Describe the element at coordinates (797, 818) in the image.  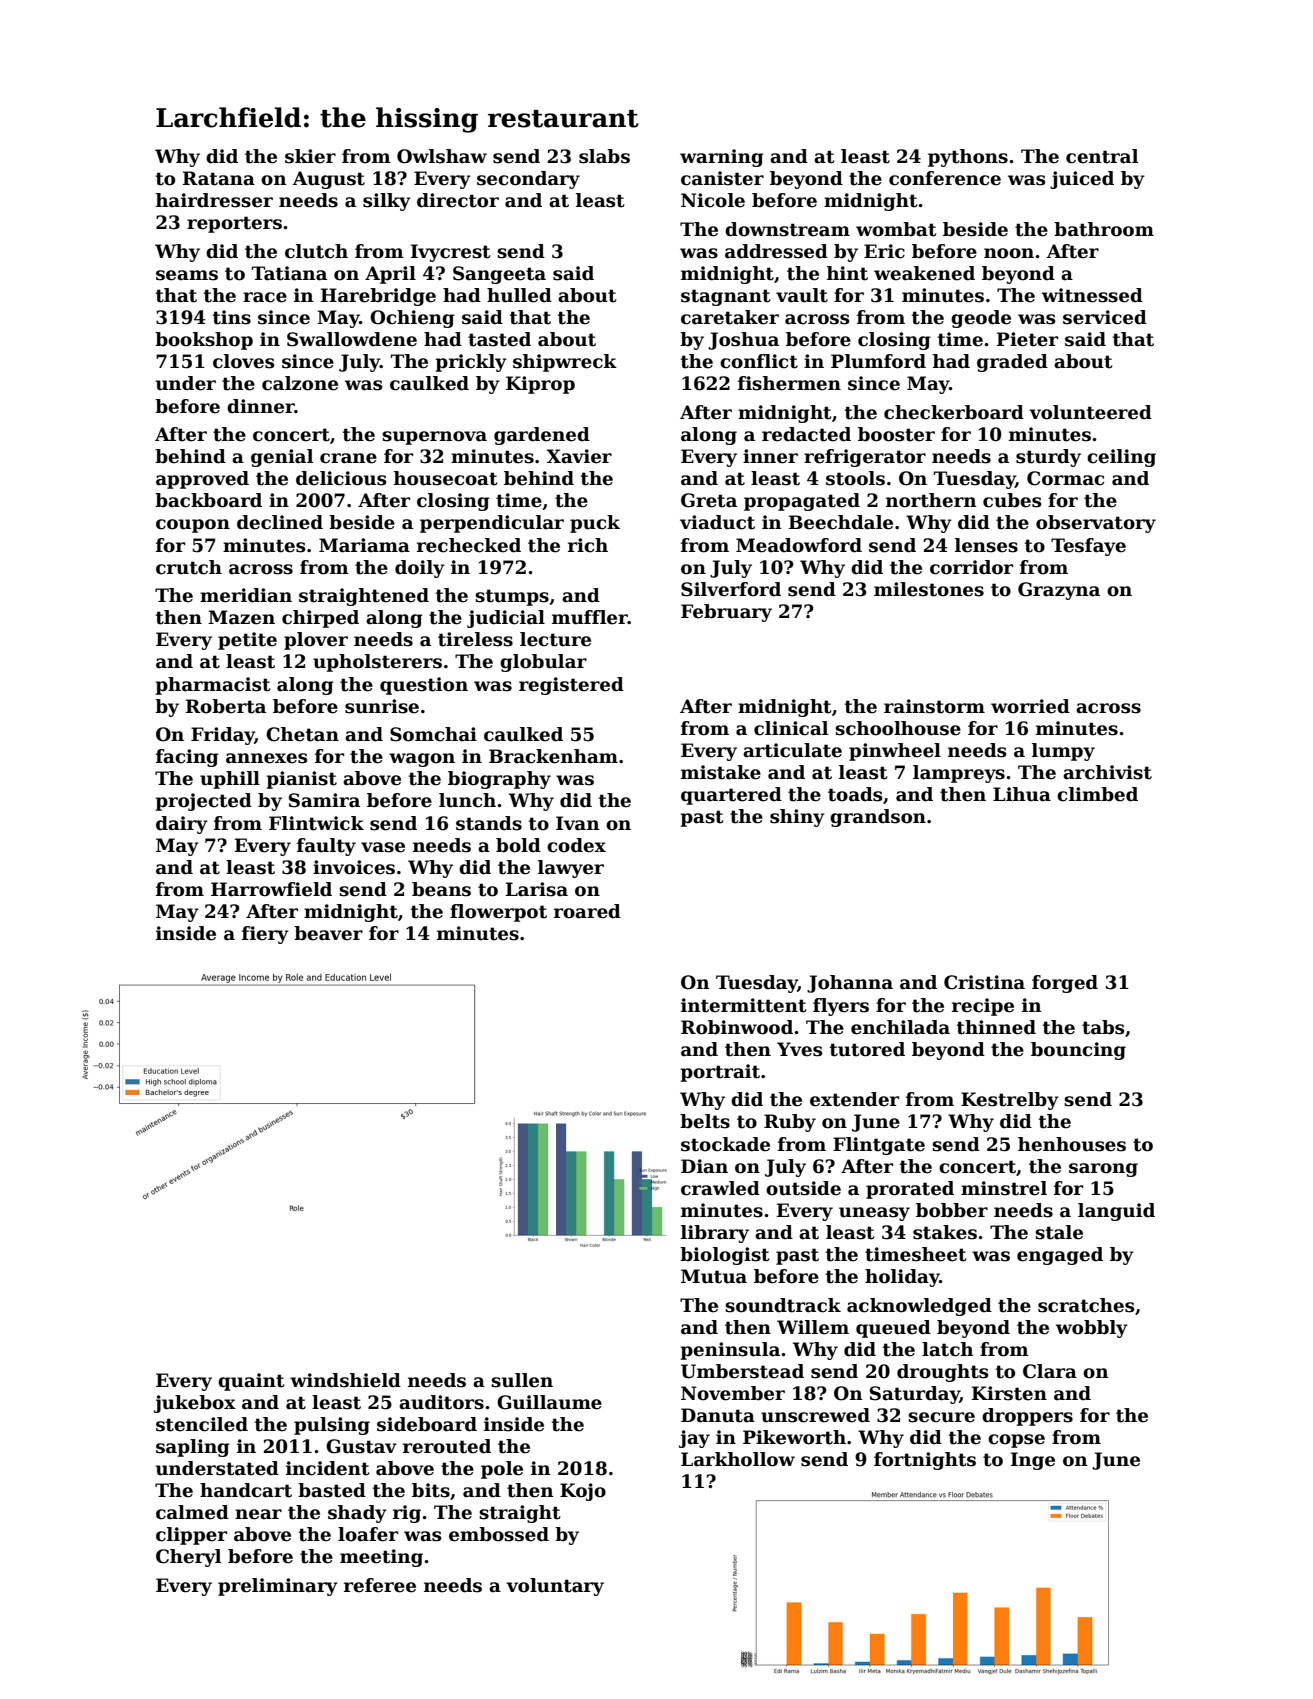
I see `shiny` at that location.
